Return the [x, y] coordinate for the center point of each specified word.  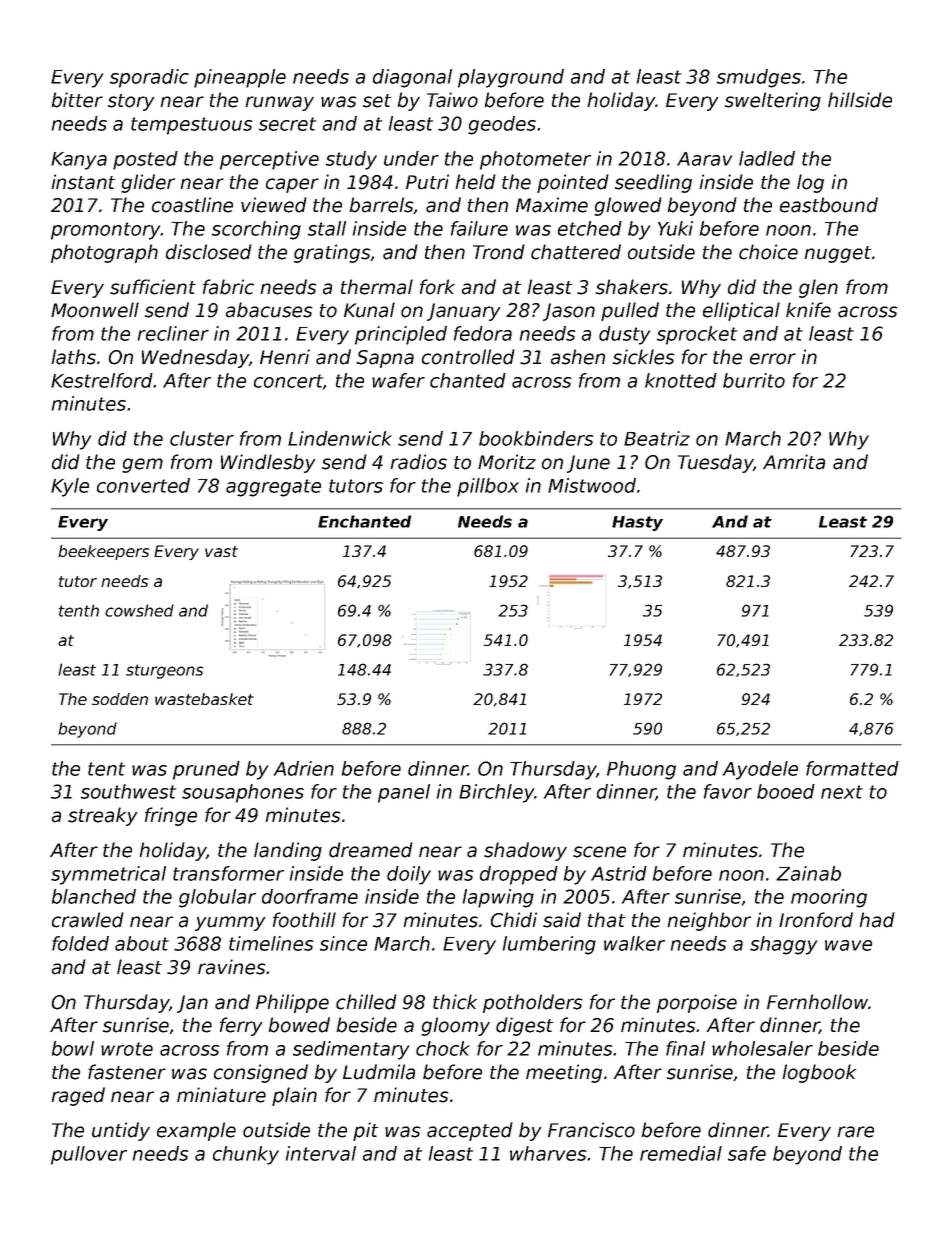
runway [280, 103]
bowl [73, 1048]
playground [511, 78]
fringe [171, 816]
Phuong [641, 770]
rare [856, 1132]
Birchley [496, 793]
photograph [104, 253]
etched [590, 228]
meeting [564, 1073]
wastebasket [204, 699]
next [842, 792]
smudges [759, 78]
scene [599, 852]
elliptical [741, 311]
